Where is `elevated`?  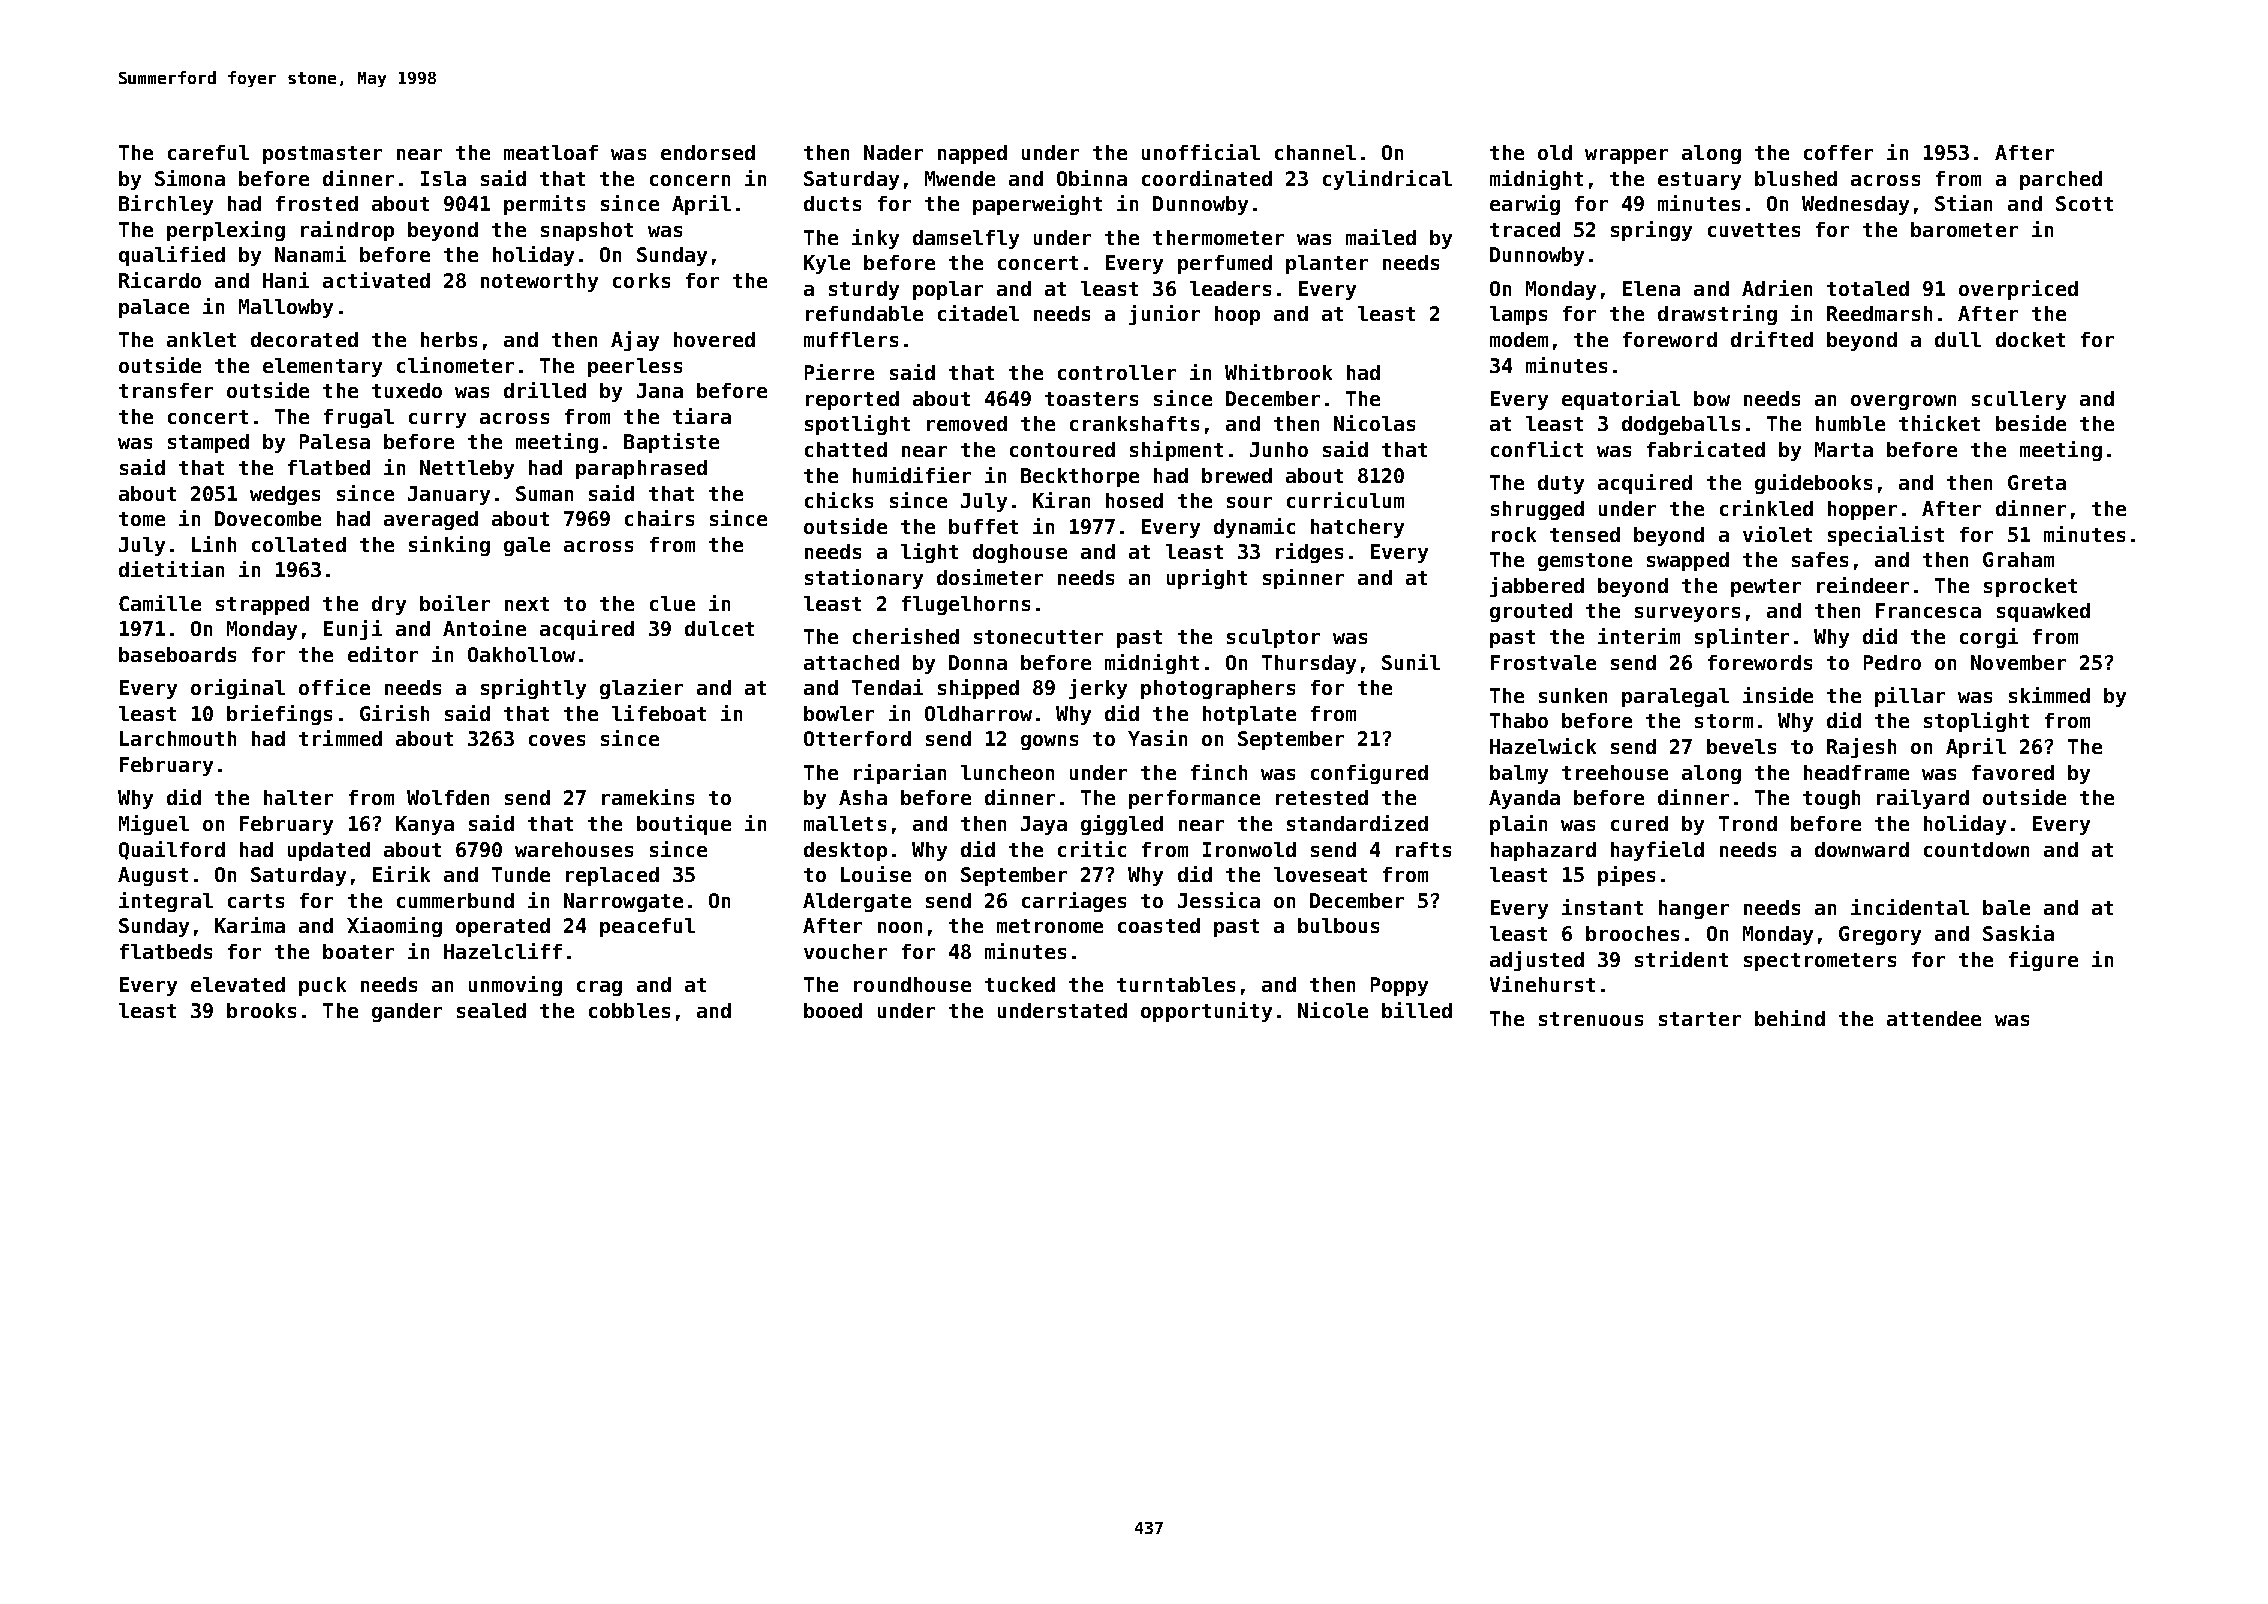
elevated is located at coordinates (238, 984).
